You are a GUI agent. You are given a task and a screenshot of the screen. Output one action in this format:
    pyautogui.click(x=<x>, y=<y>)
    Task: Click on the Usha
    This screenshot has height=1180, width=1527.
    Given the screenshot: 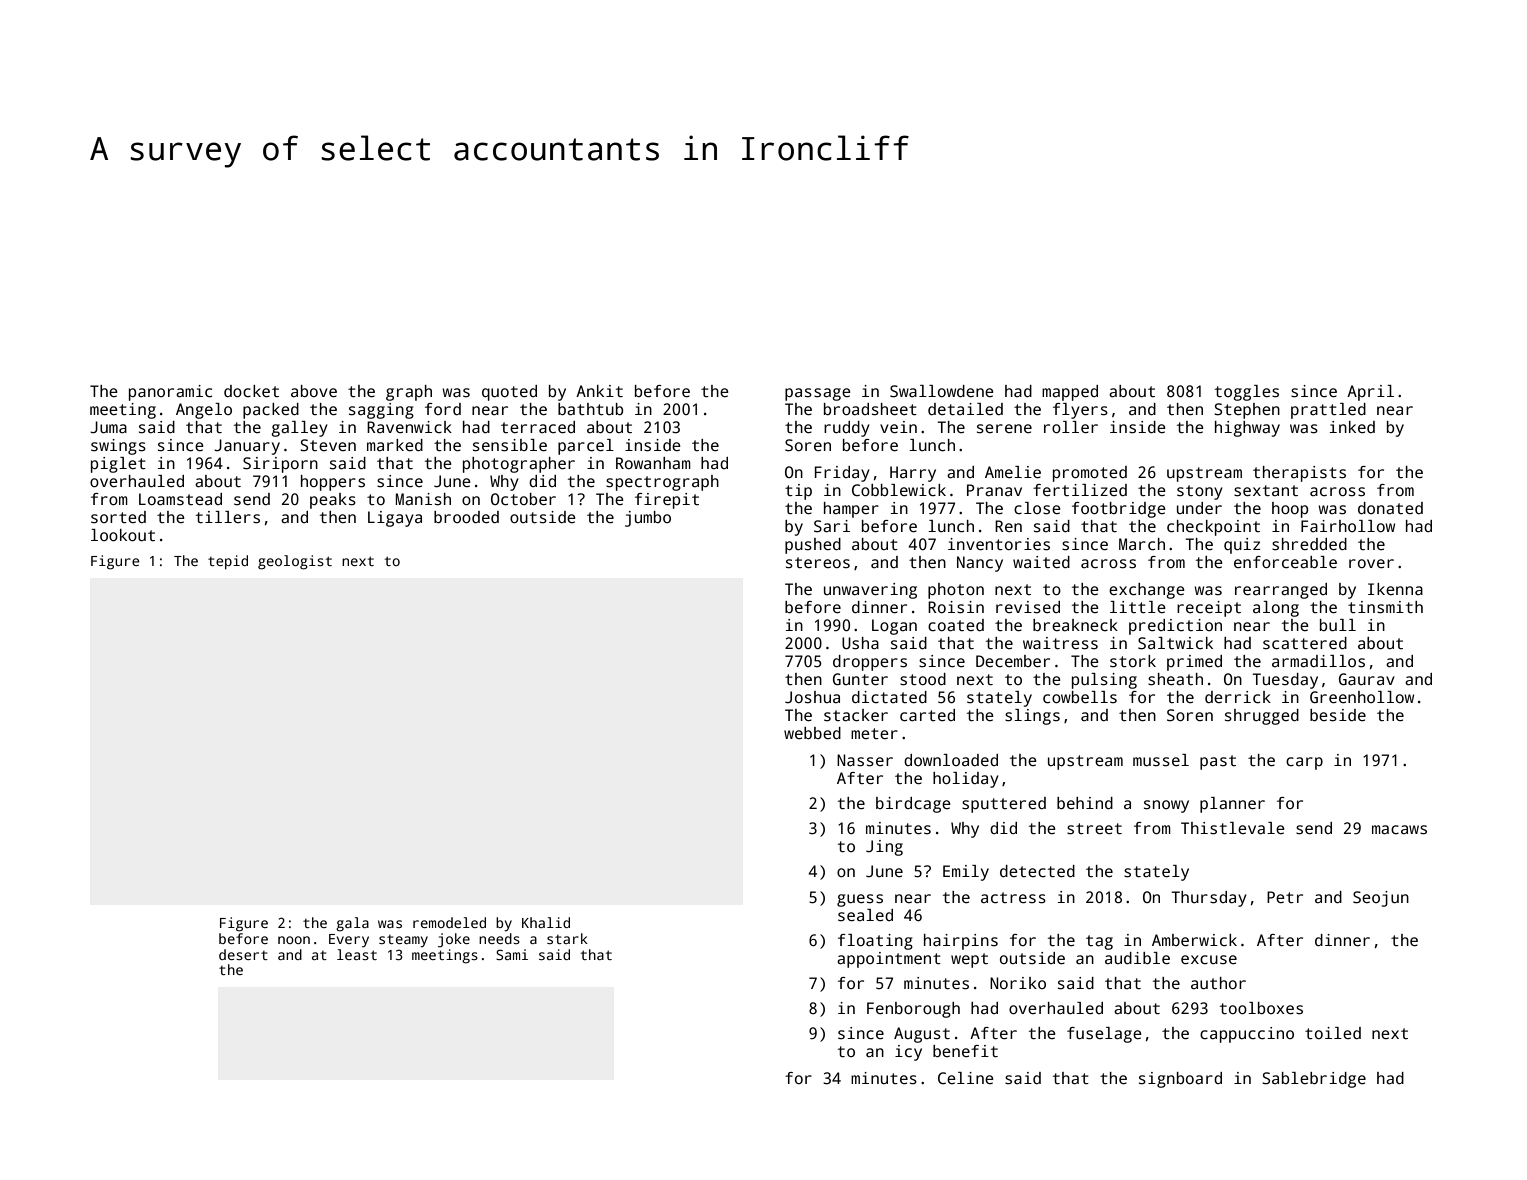 What is the action you would take?
    pyautogui.click(x=860, y=643)
